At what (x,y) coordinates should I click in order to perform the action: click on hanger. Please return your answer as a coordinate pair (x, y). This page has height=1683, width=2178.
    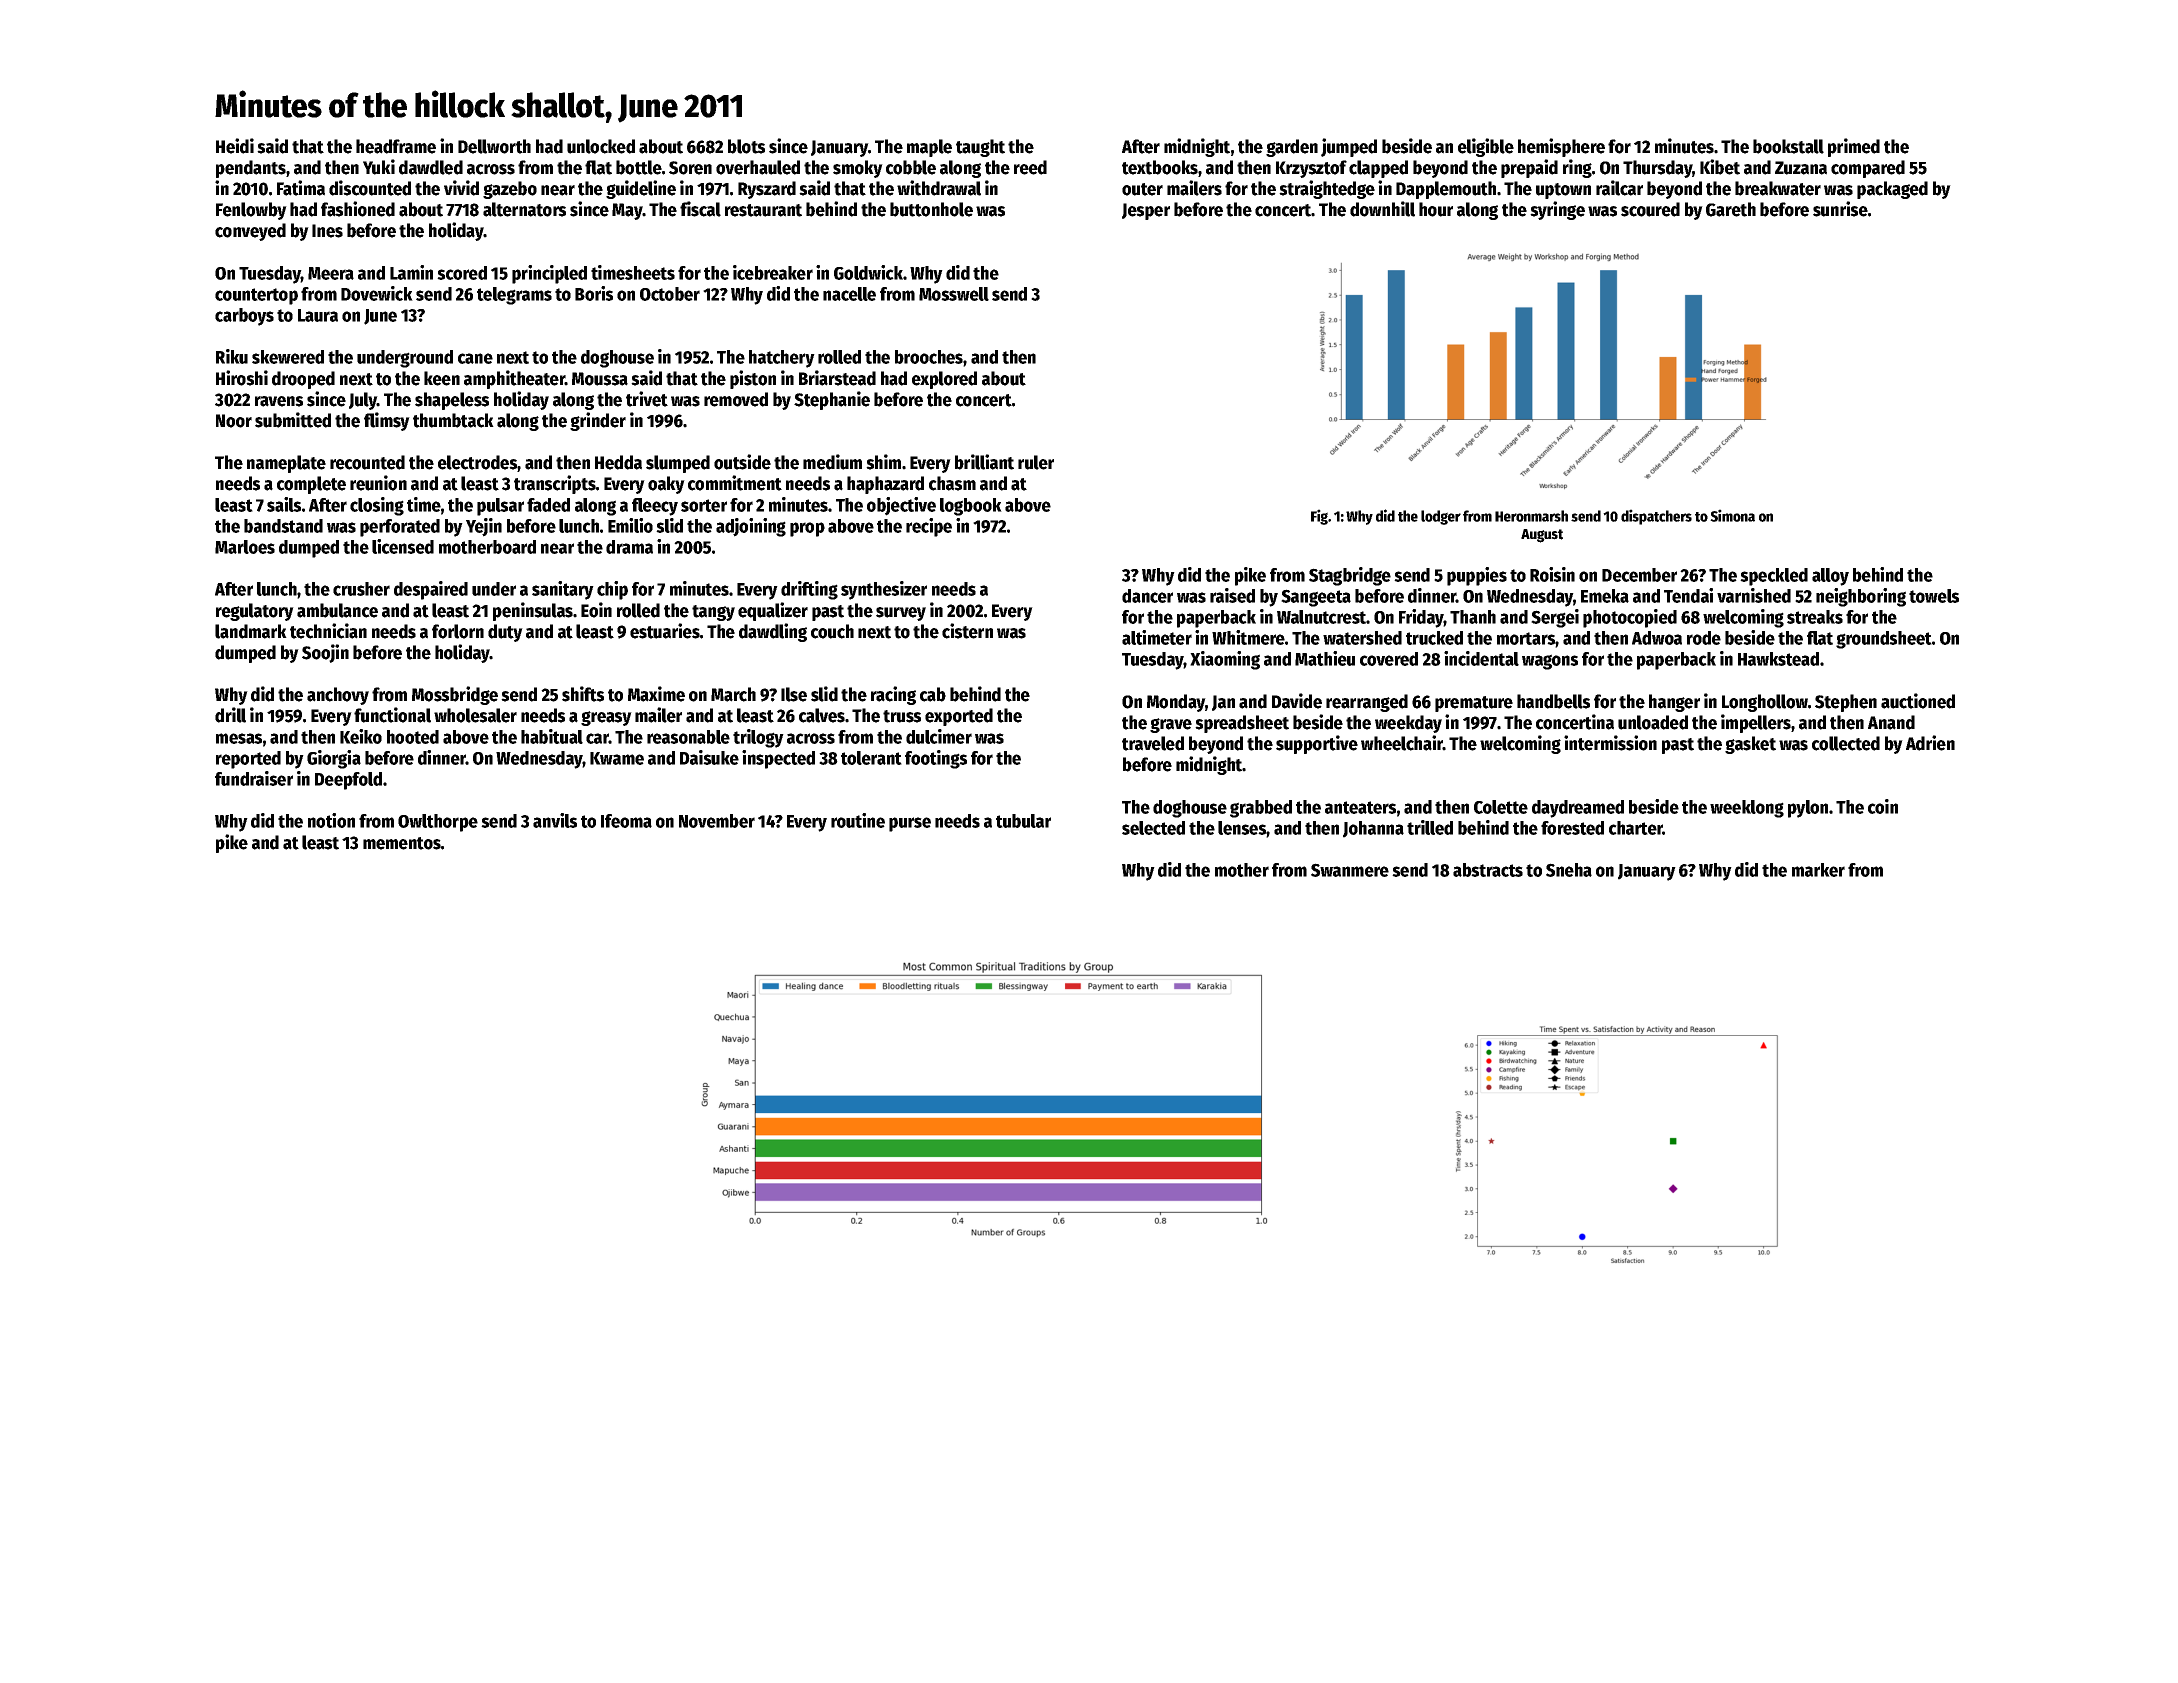
    Looking at the image, I should click on (1674, 703).
